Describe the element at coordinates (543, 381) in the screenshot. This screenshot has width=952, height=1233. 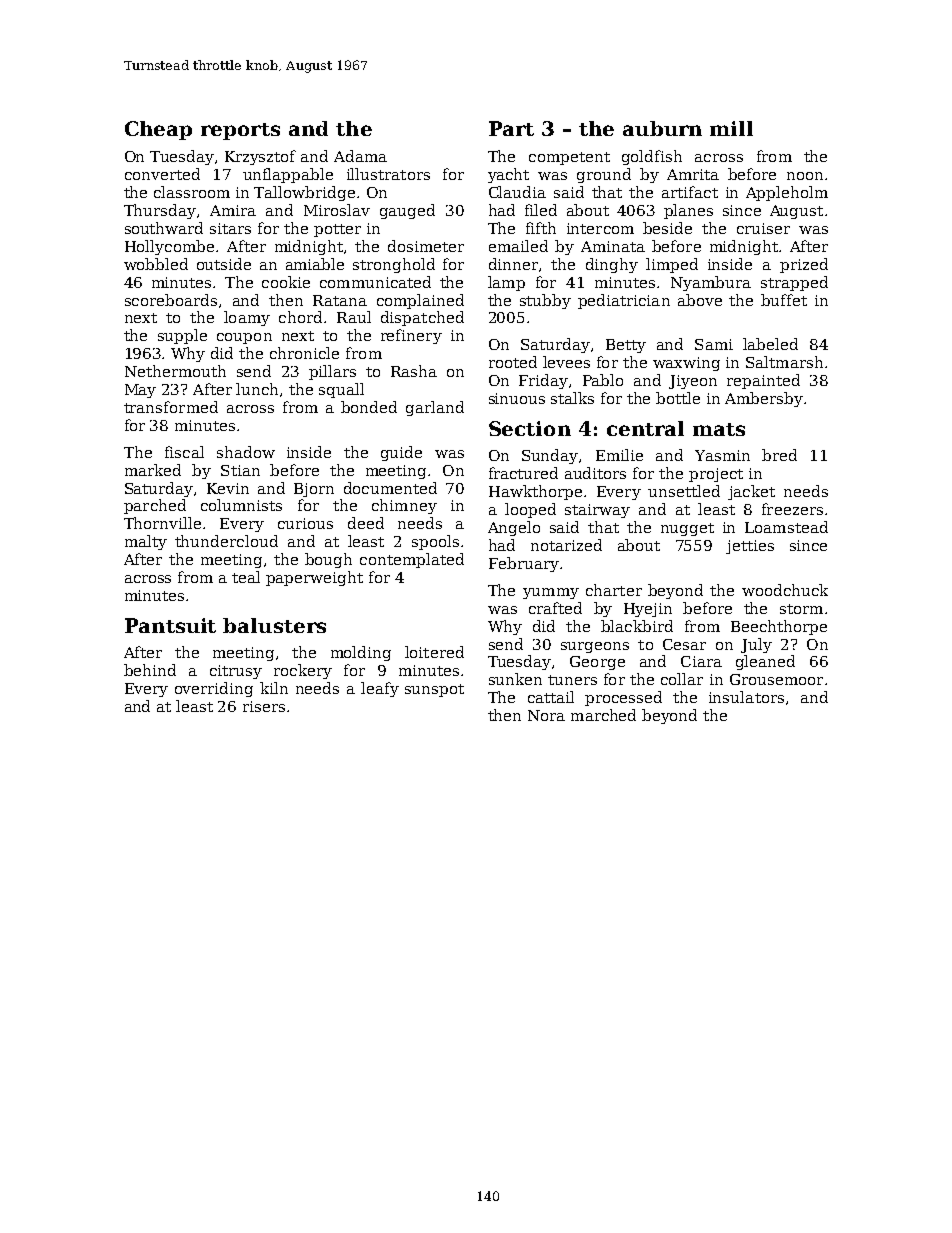
I see `Friday` at that location.
